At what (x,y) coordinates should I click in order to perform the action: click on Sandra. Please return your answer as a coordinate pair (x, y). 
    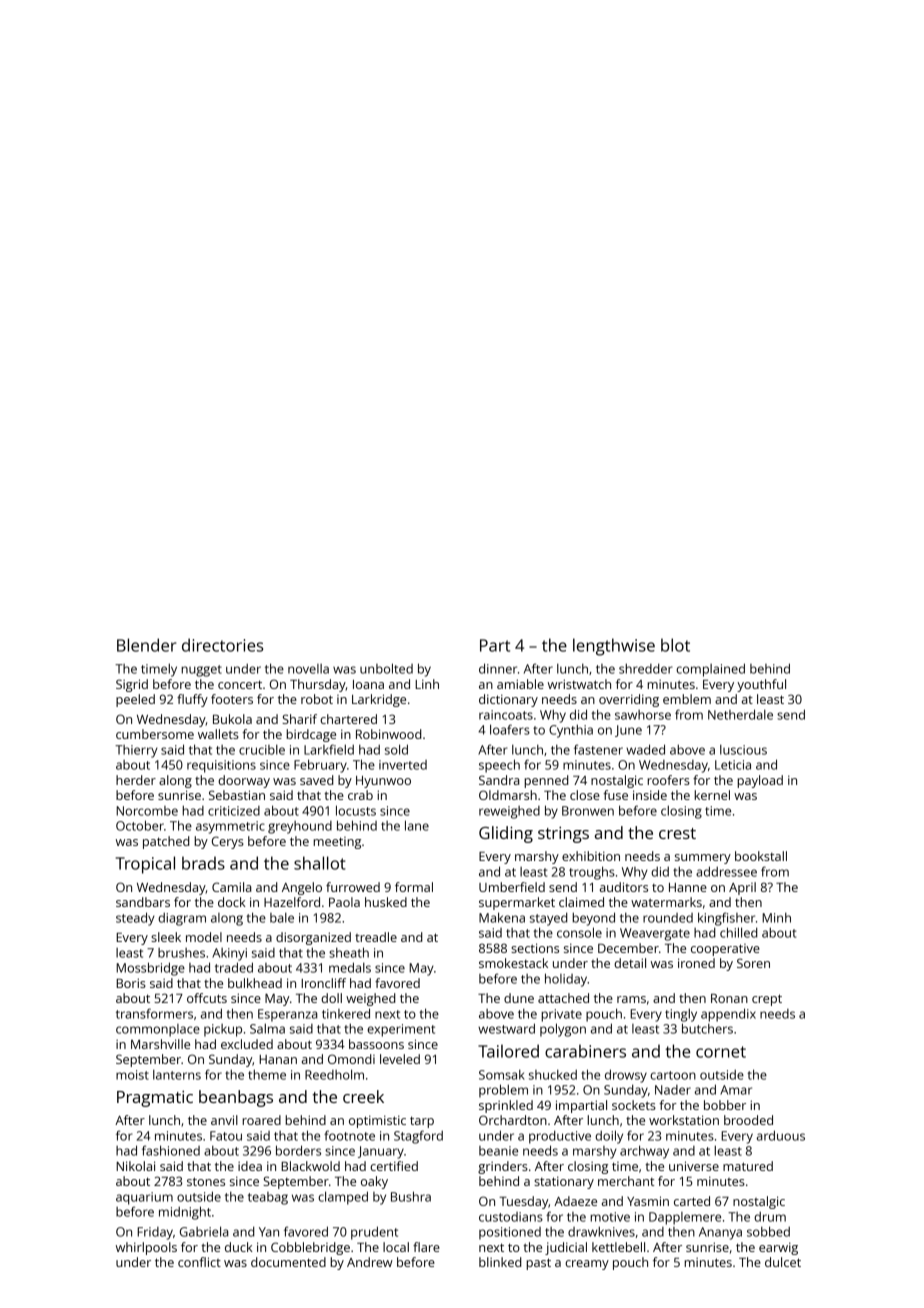
    Looking at the image, I should click on (499, 780).
